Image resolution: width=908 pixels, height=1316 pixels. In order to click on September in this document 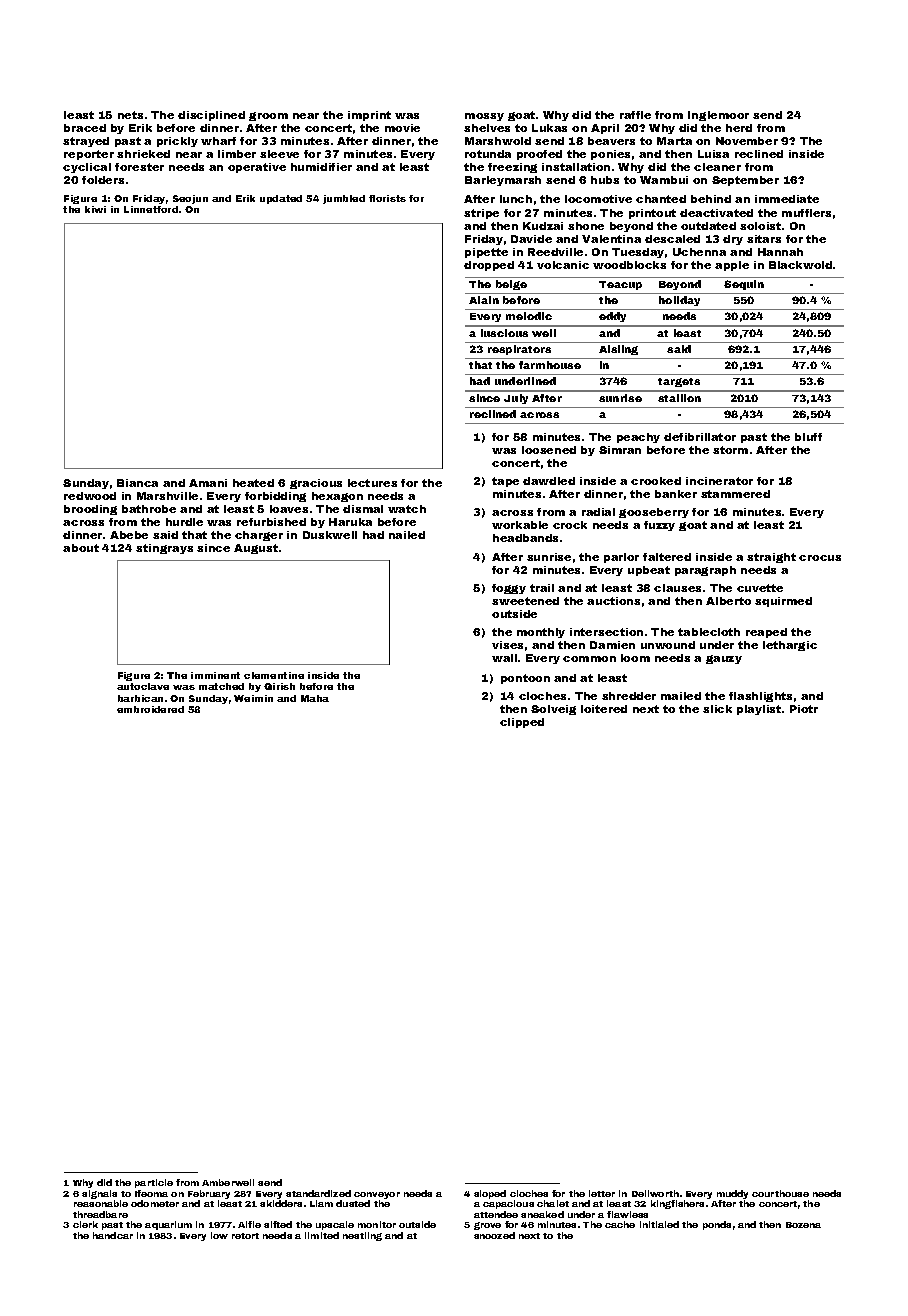, I will do `click(745, 181)`.
